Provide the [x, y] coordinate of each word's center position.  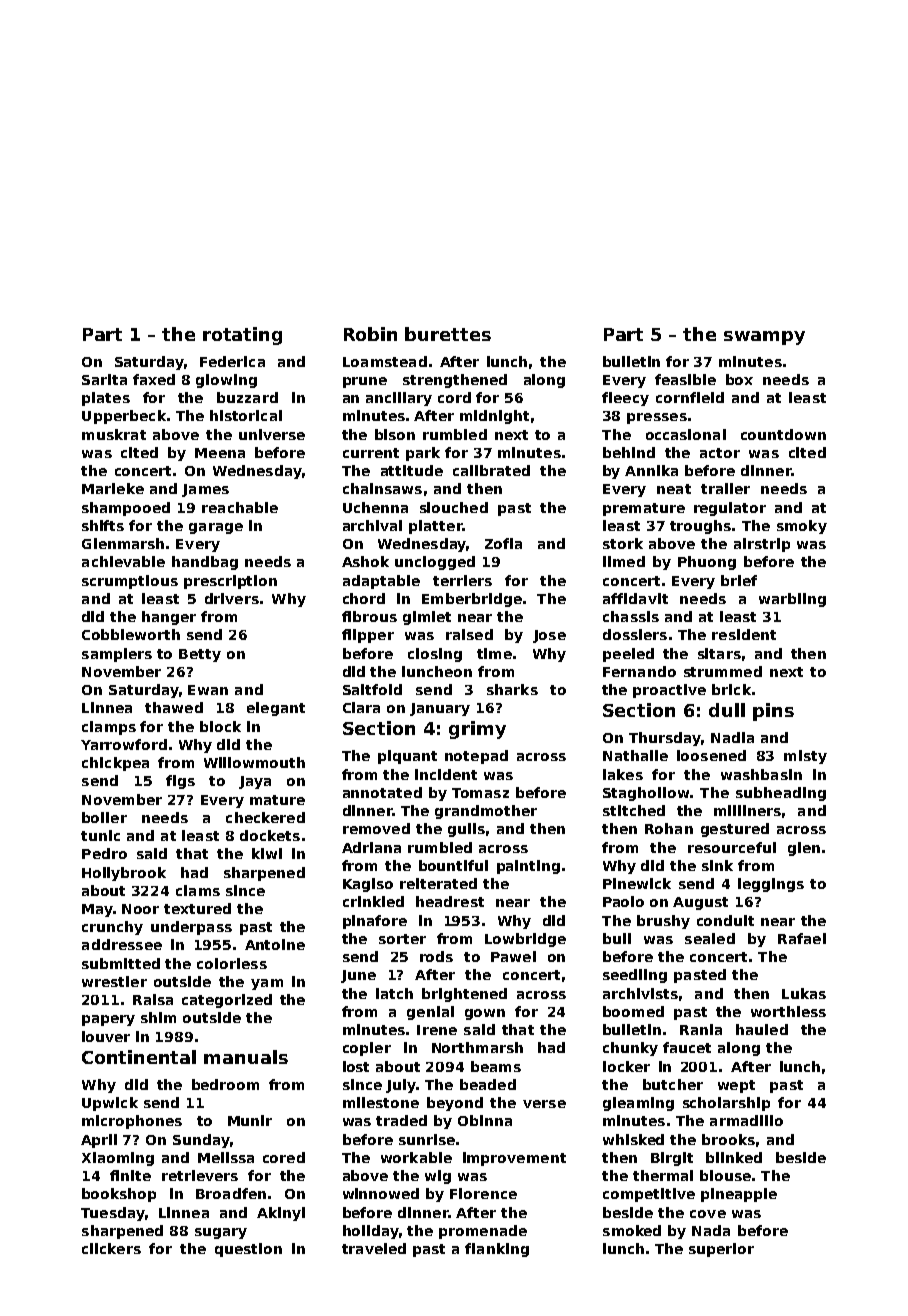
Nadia [732, 737]
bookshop [119, 1195]
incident [446, 774]
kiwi [267, 853]
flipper [368, 636]
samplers [117, 655]
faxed [154, 379]
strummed [723, 671]
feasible [685, 379]
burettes [448, 334]
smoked [632, 1230]
